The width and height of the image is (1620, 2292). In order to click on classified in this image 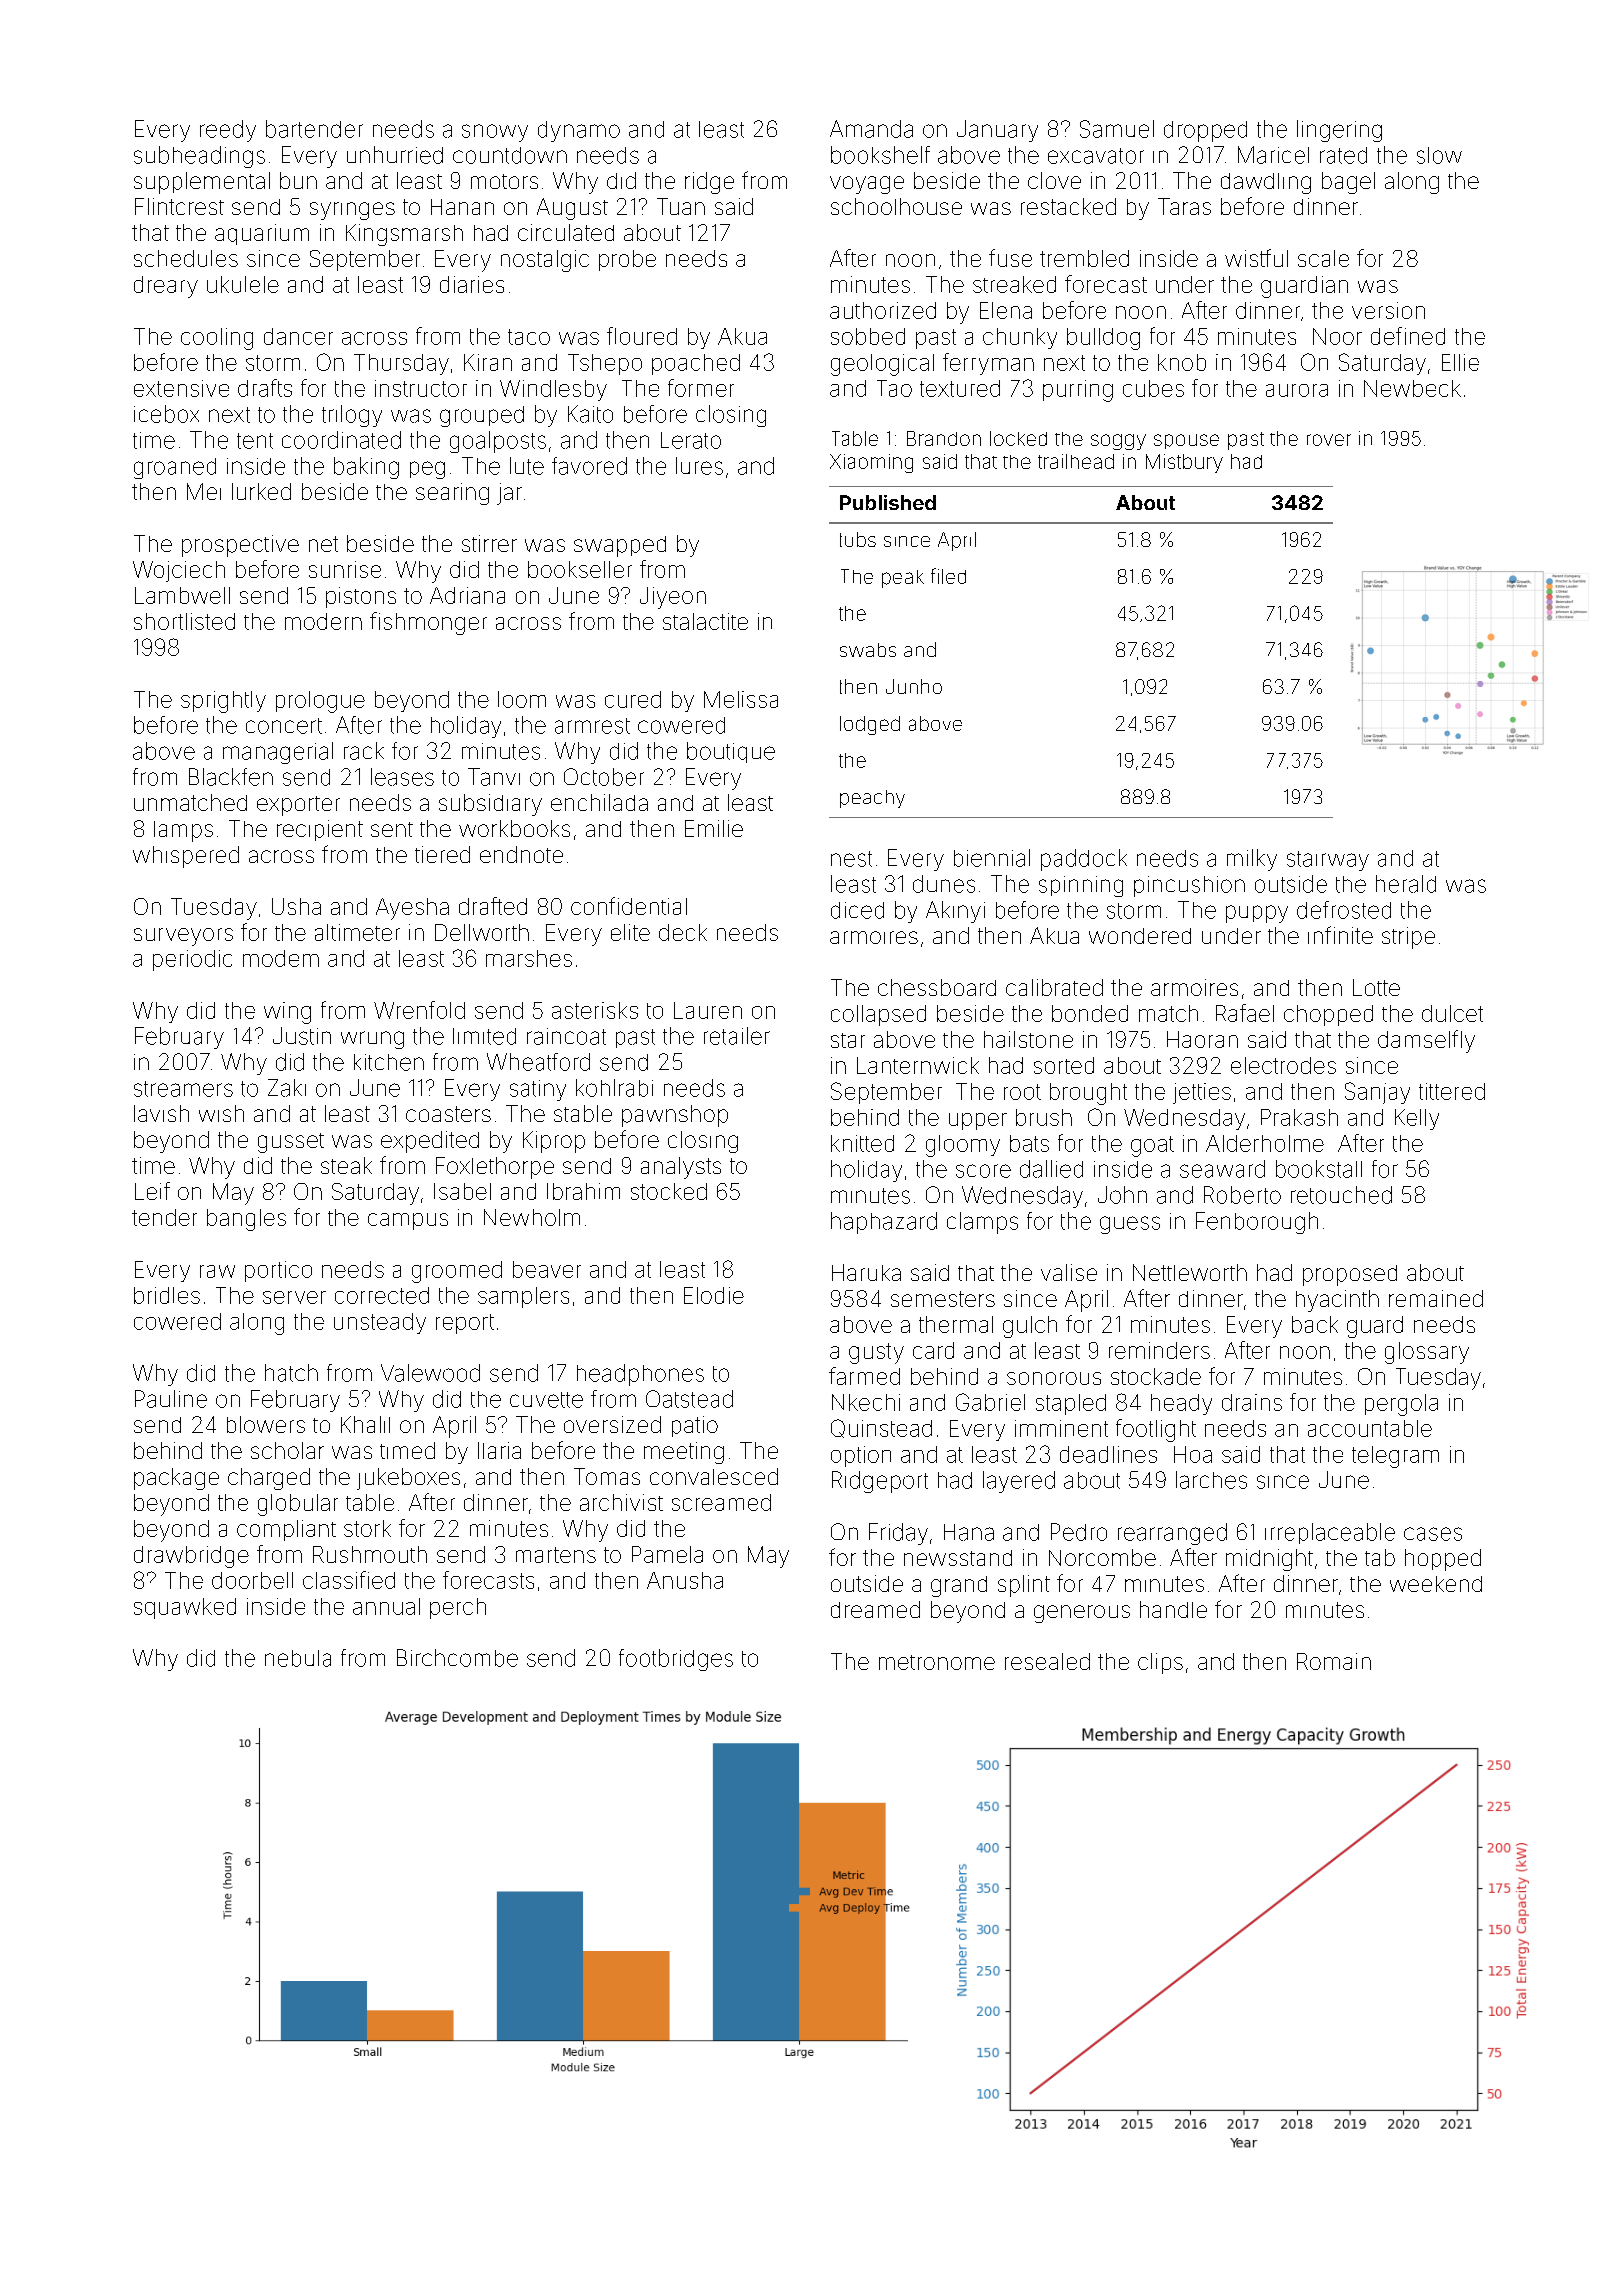, I will do `click(349, 1580)`.
